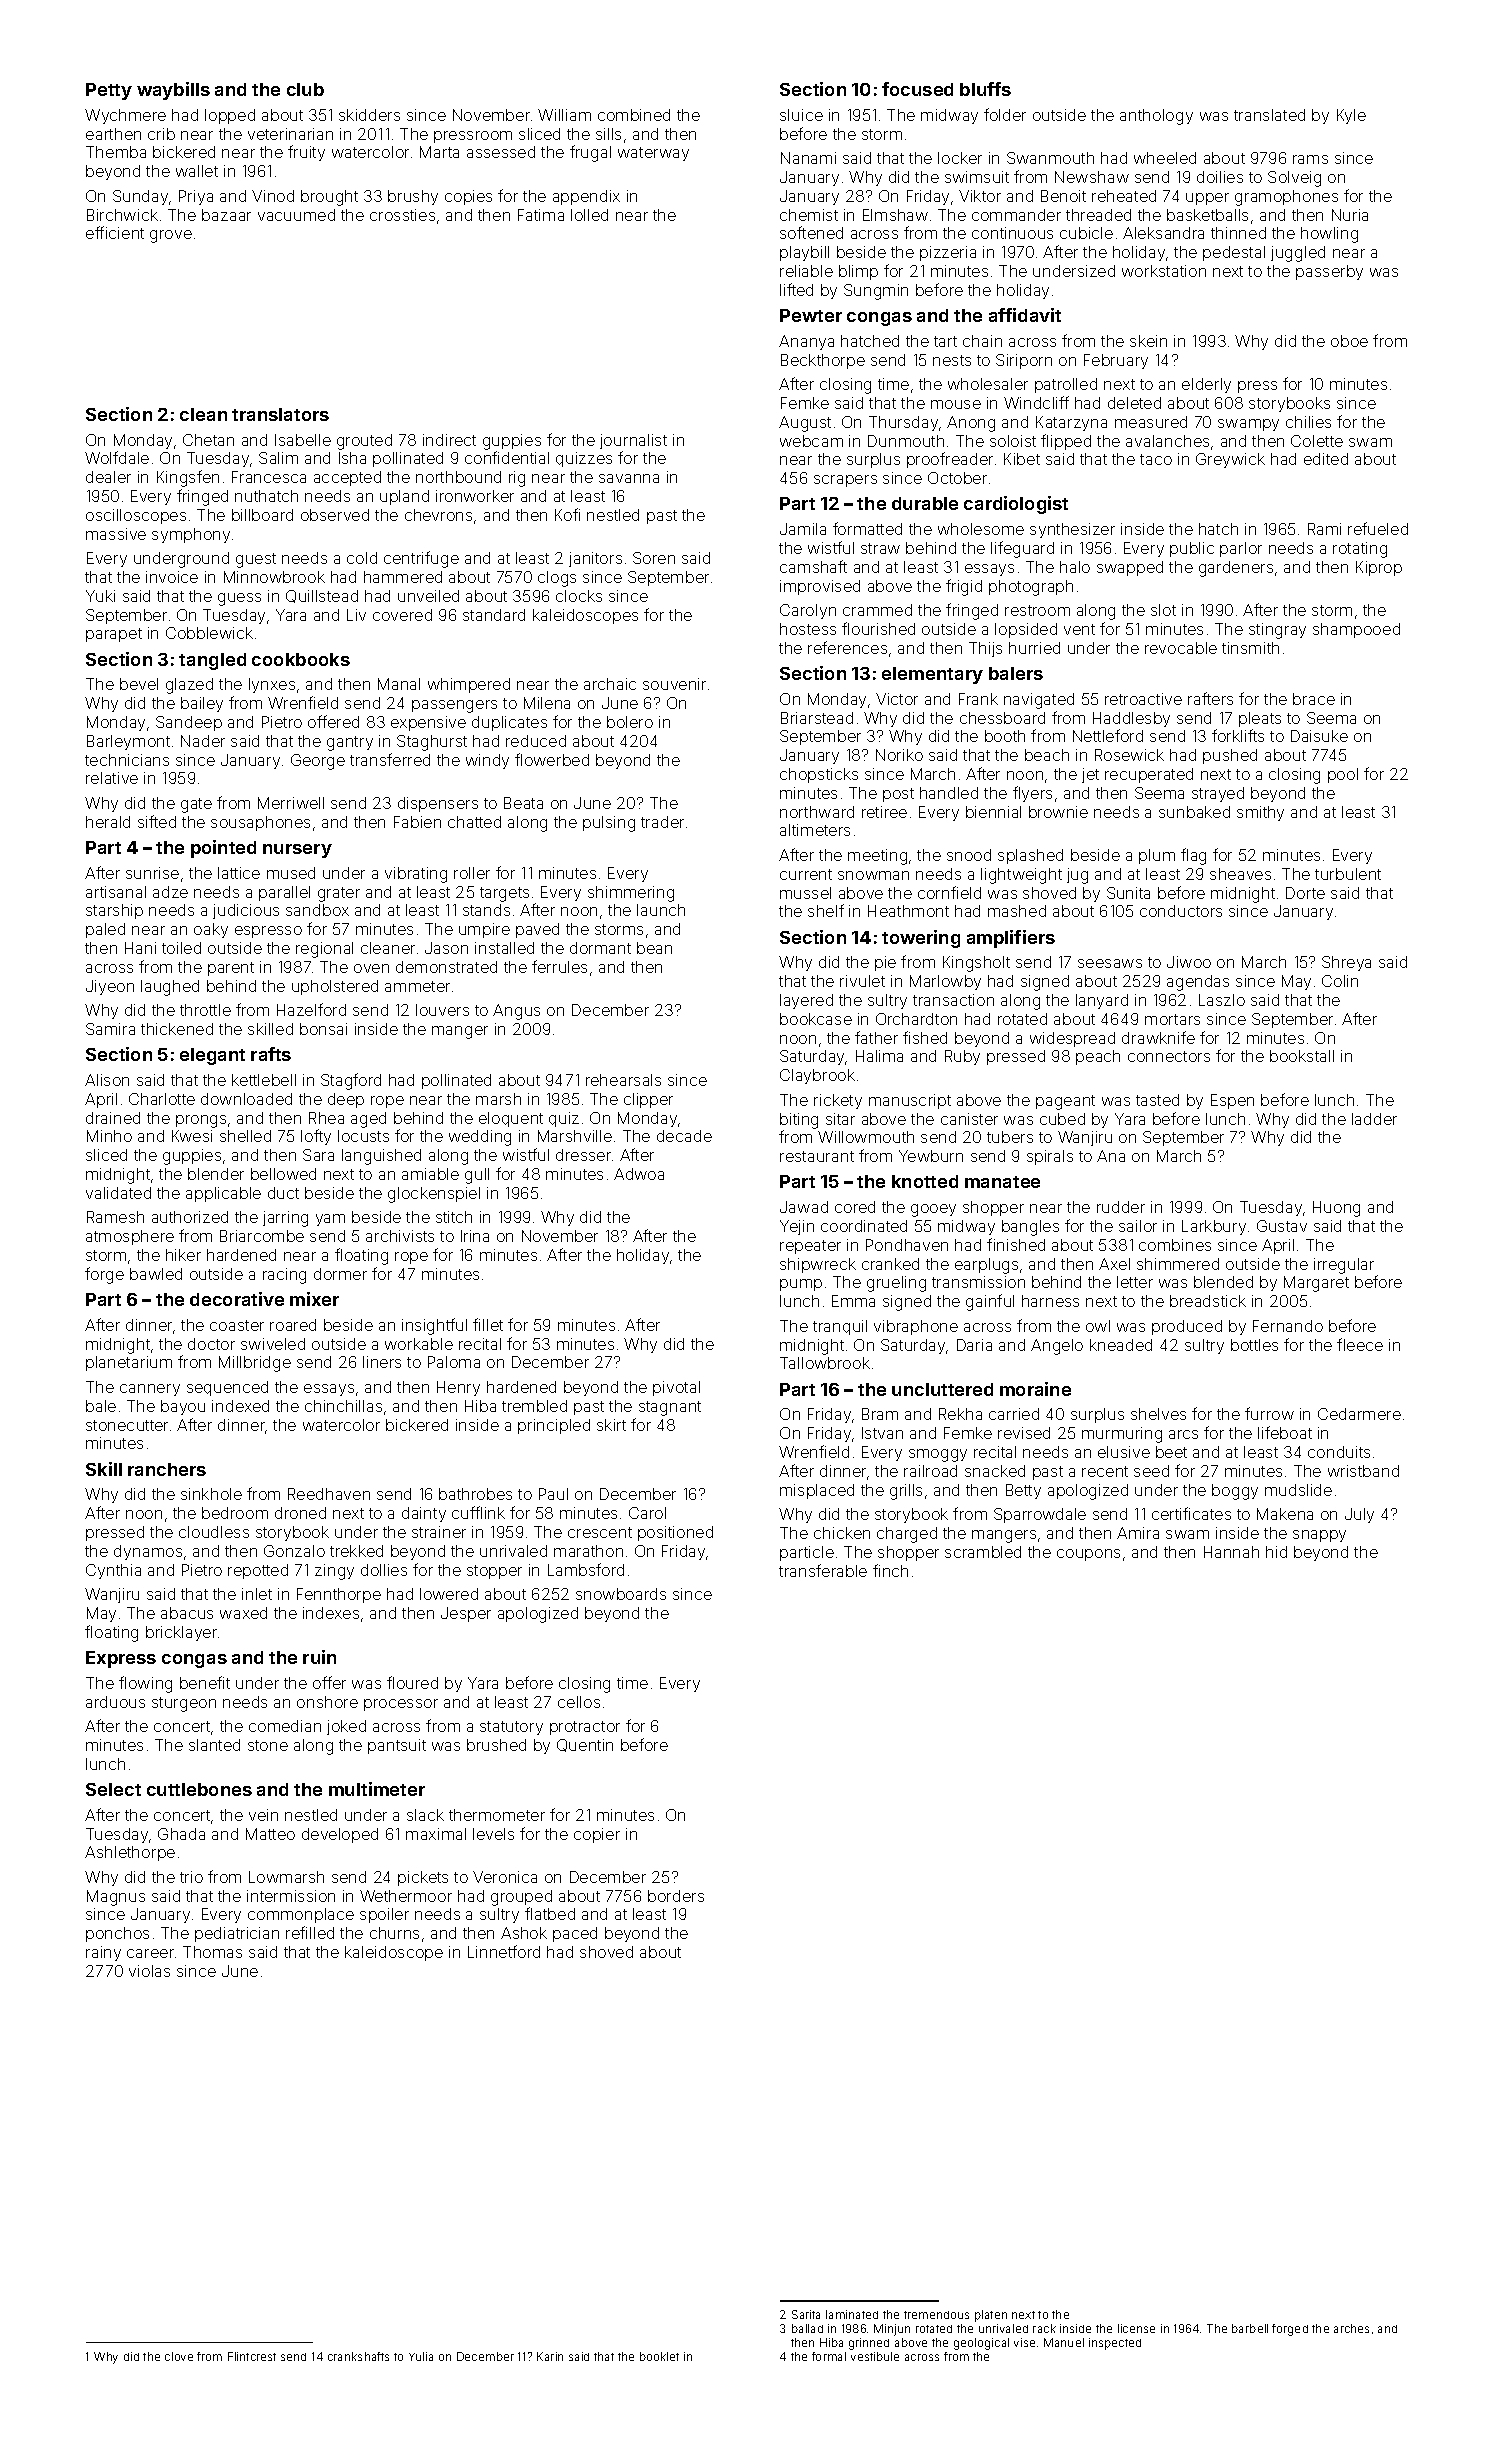 Image resolution: width=1496 pixels, height=2464 pixels. Describe the element at coordinates (654, 558) in the image. I see `Soren` at that location.
